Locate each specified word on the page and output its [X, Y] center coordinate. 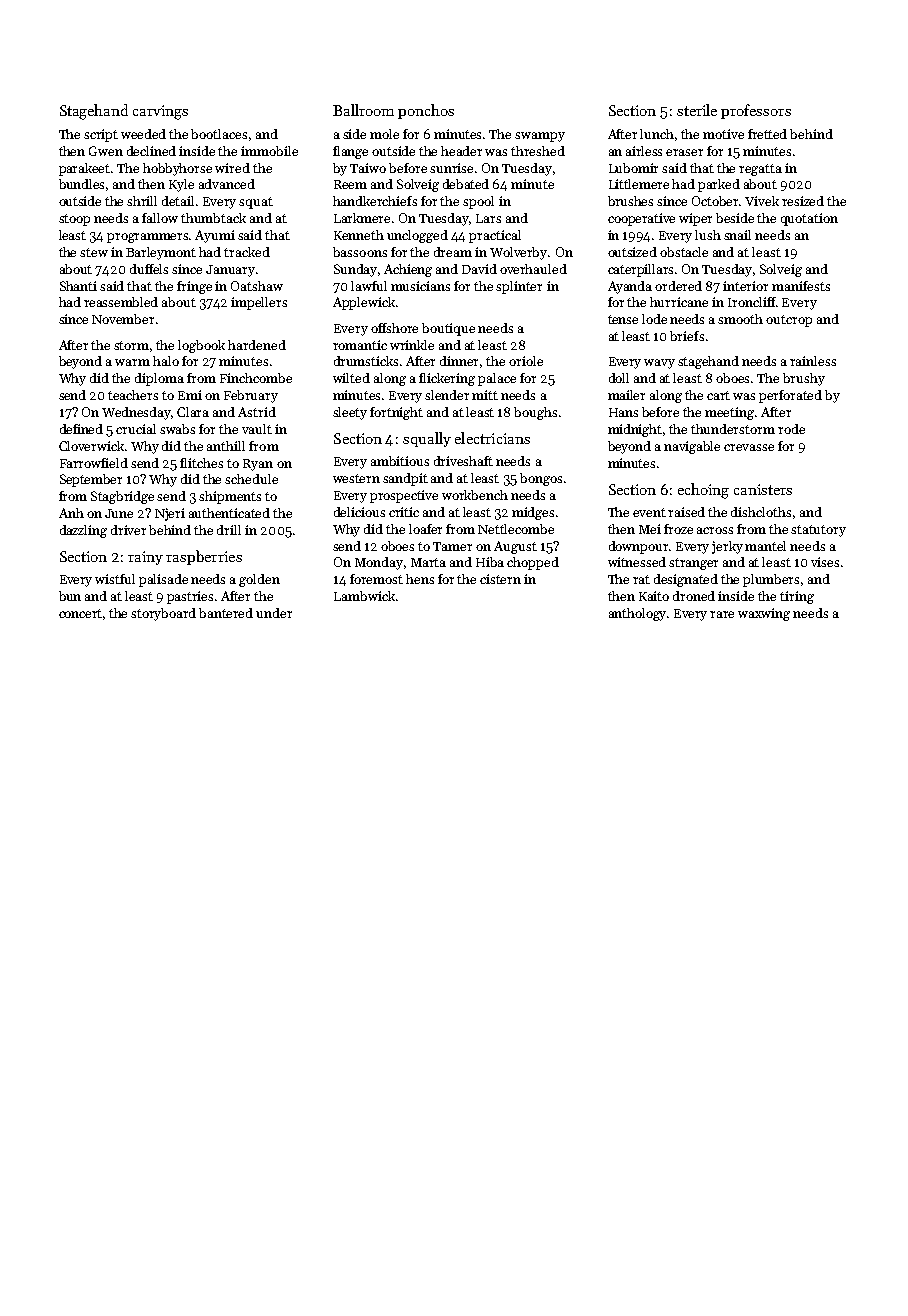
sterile [697, 110]
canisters [763, 489]
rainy [145, 558]
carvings [160, 112]
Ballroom [363, 110]
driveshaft [463, 461]
